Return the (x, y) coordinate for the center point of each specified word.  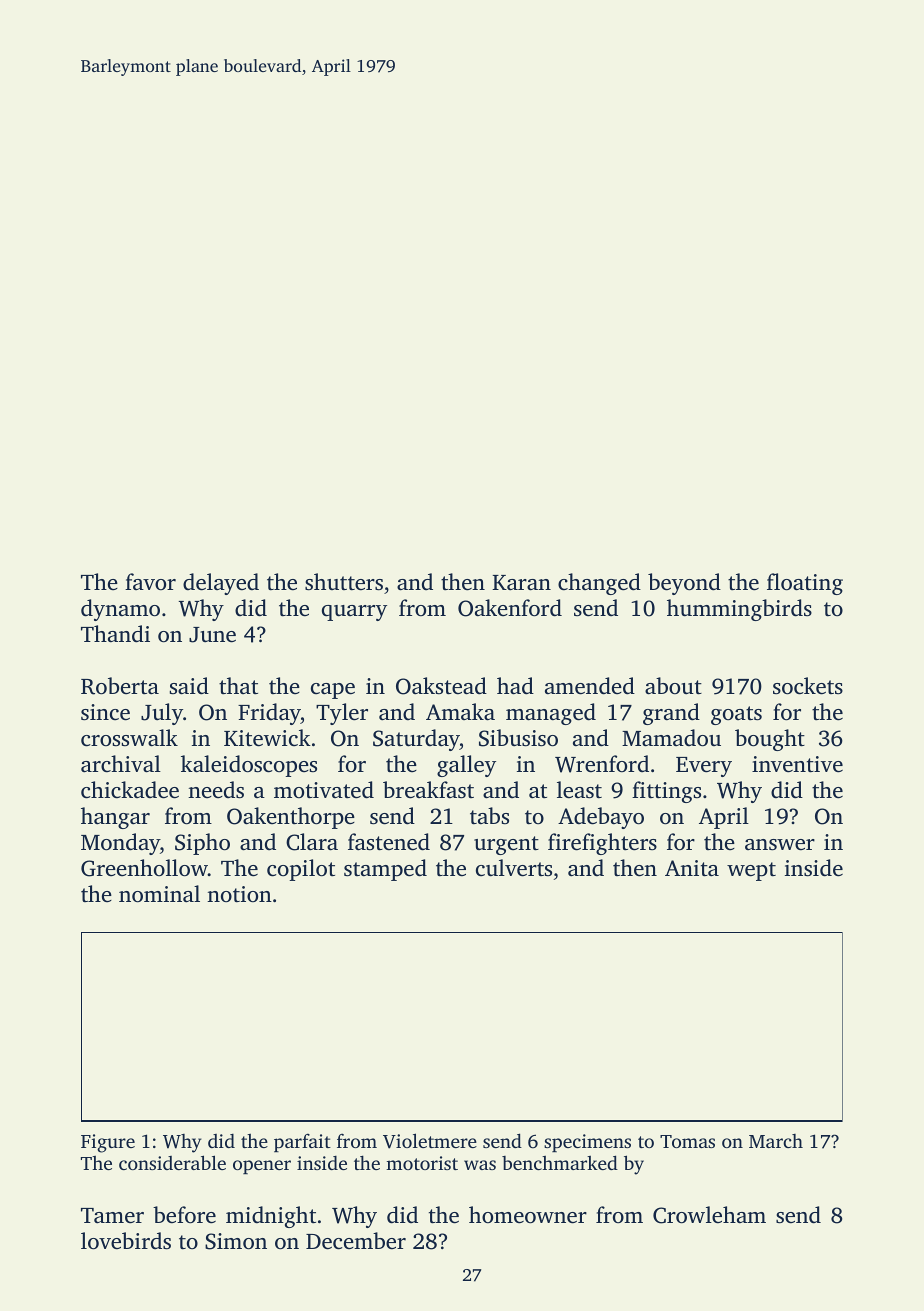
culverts (514, 868)
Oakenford (510, 608)
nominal (159, 894)
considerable (172, 1162)
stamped (385, 870)
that (238, 685)
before (184, 1215)
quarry (354, 613)
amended (590, 686)
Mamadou (671, 738)
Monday (120, 844)
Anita (692, 868)
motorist (422, 1163)
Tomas (687, 1141)
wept (751, 871)
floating (805, 584)
